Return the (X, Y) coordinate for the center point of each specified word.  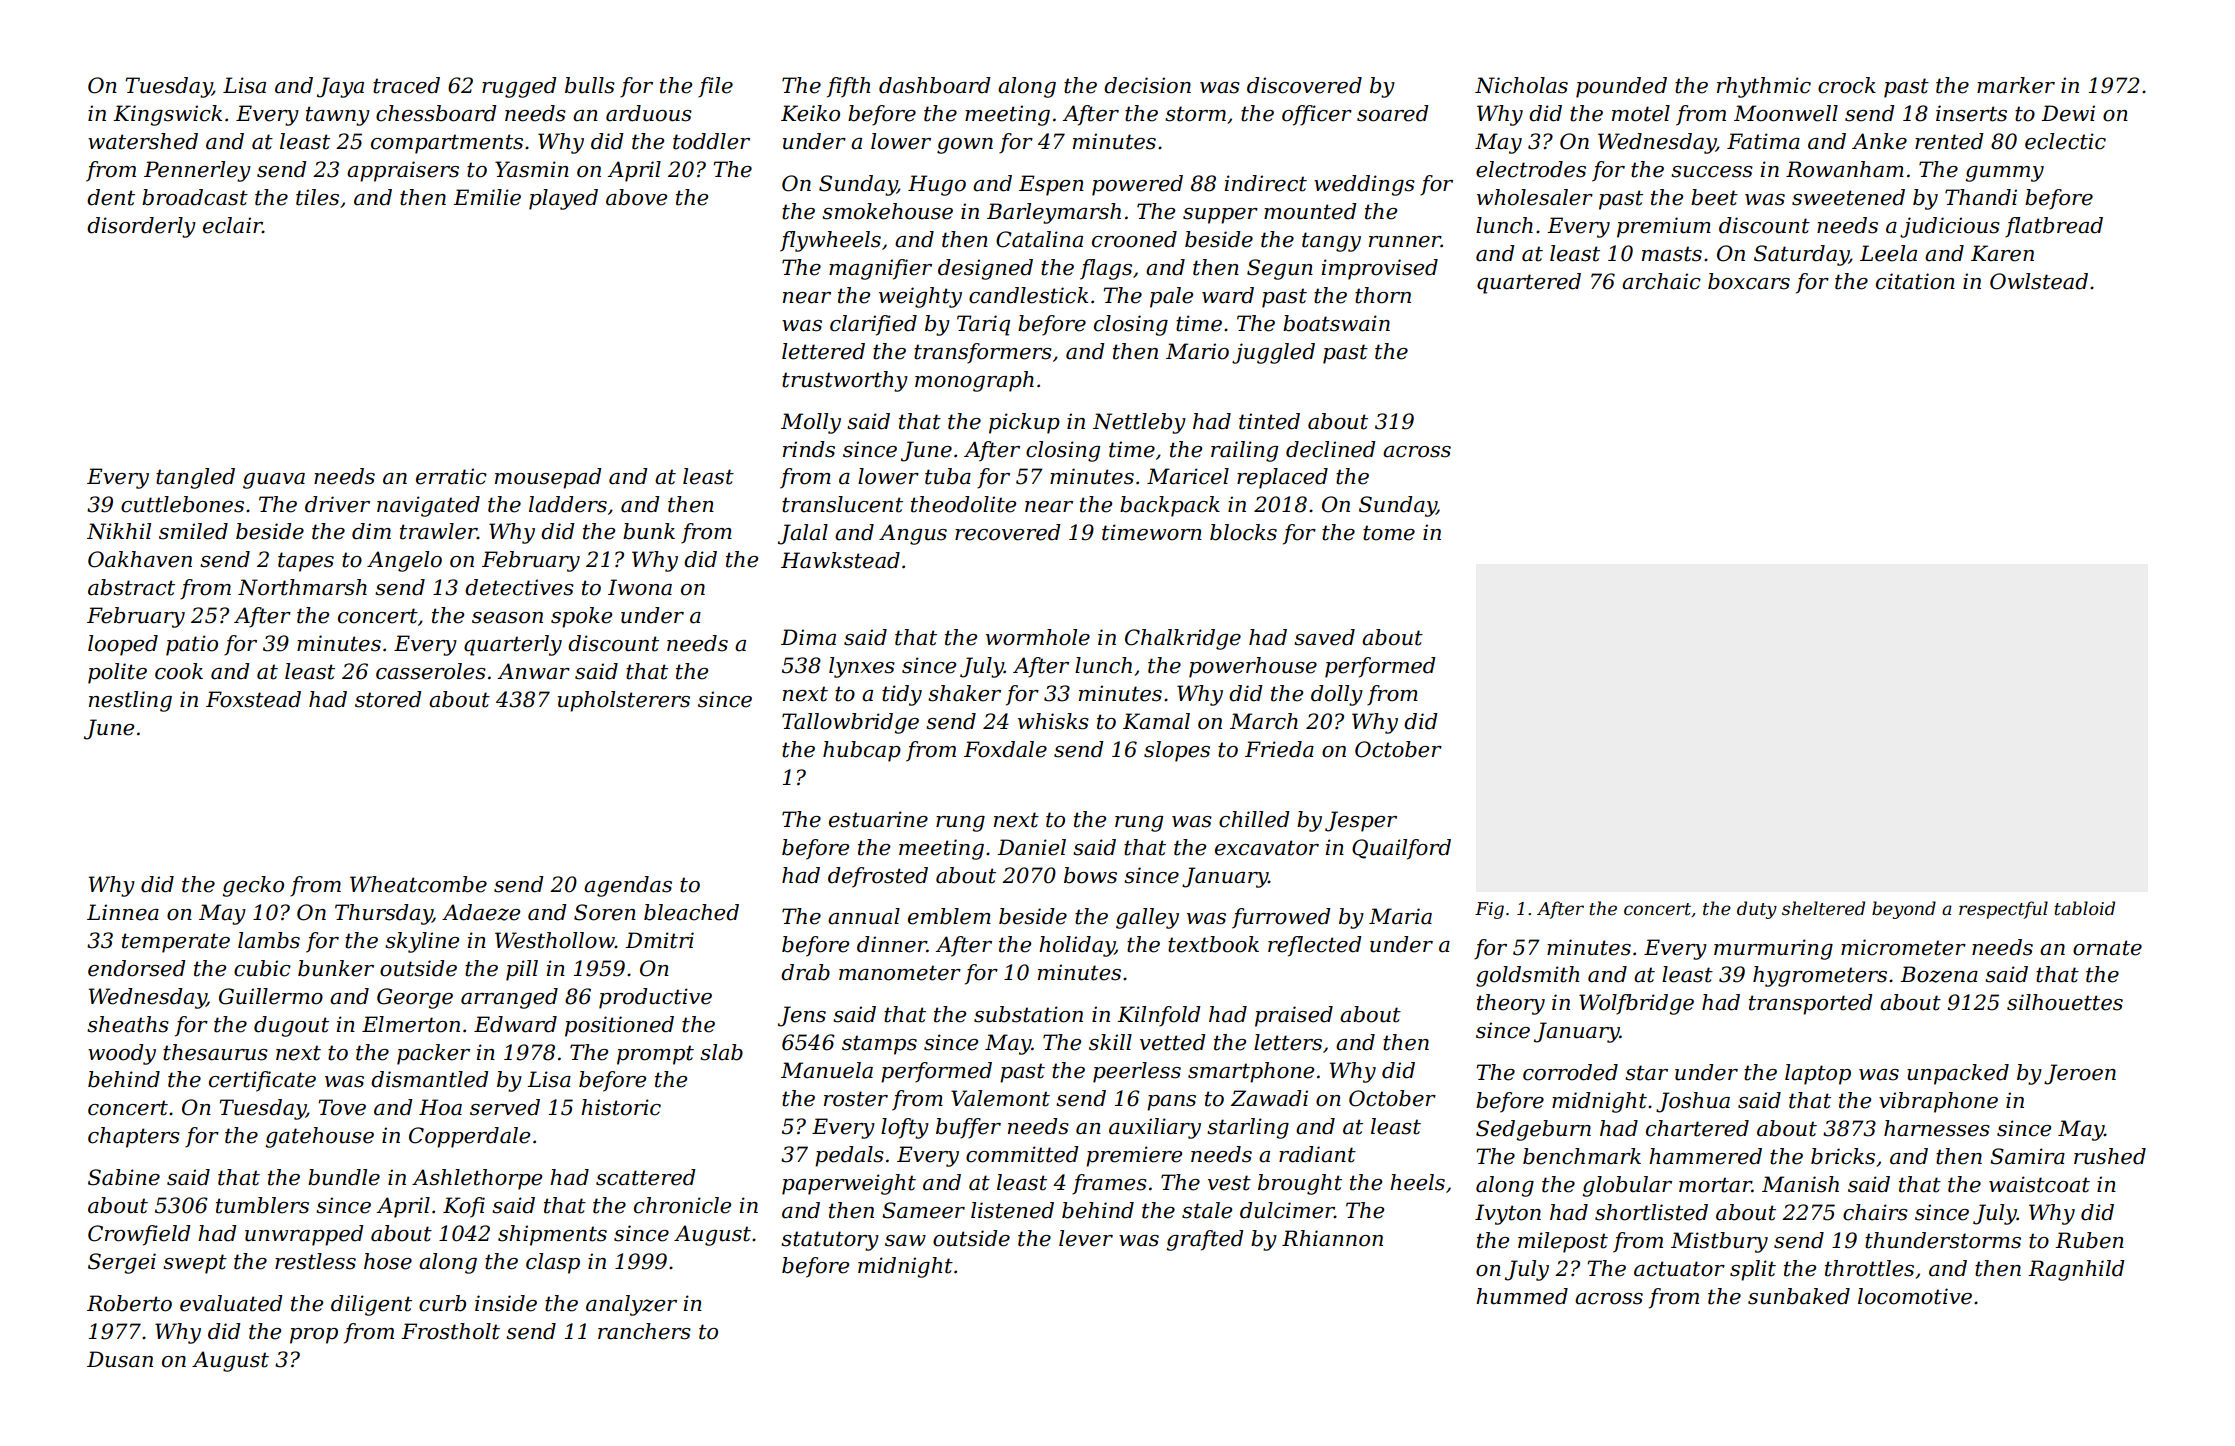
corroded (1570, 1072)
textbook (1213, 944)
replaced (1282, 478)
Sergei (122, 1263)
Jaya (340, 87)
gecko (253, 886)
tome (1389, 533)
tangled (195, 478)
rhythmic (1764, 87)
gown (965, 146)
